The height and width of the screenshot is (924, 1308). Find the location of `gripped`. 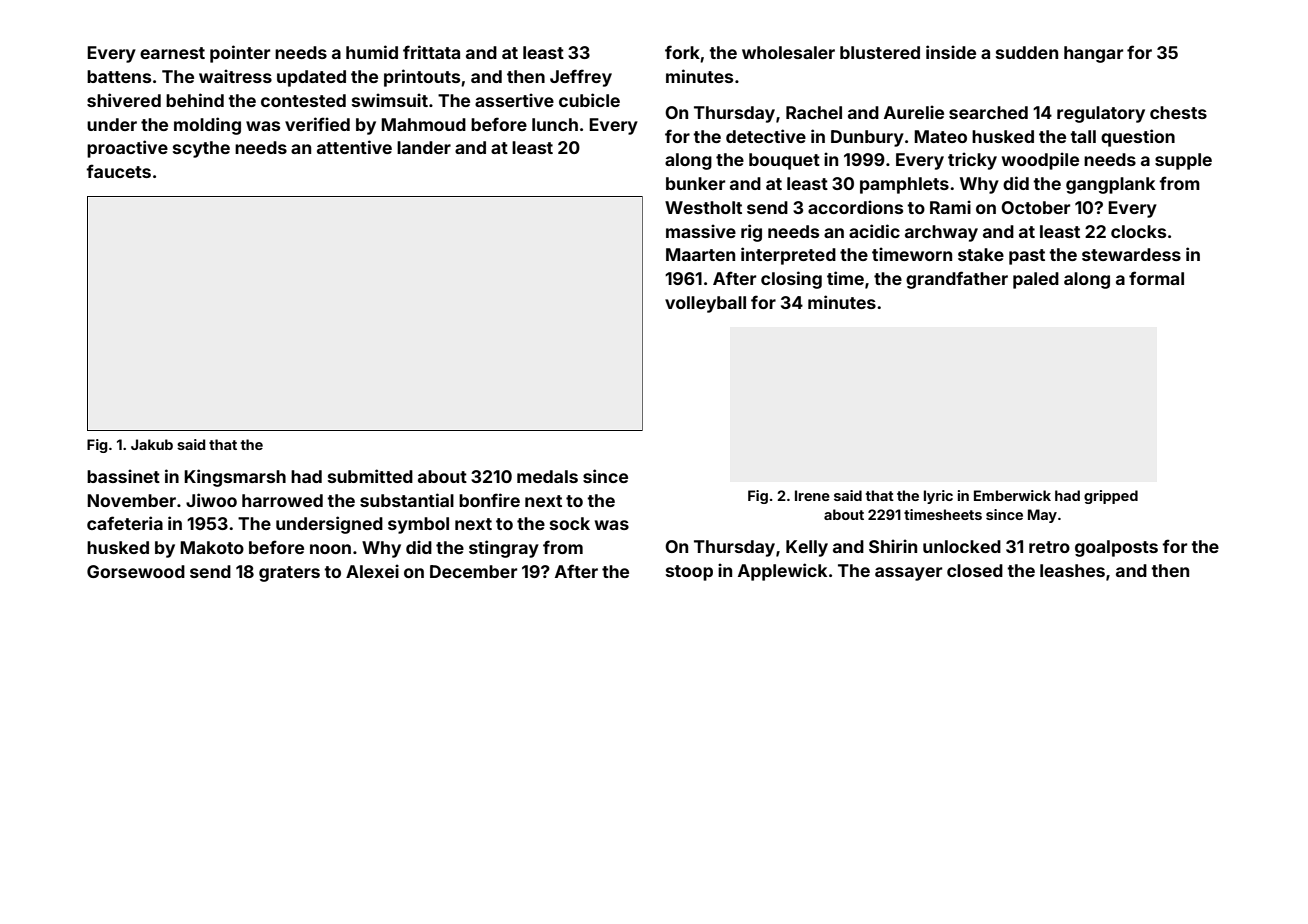

gripped is located at coordinates (1111, 497).
